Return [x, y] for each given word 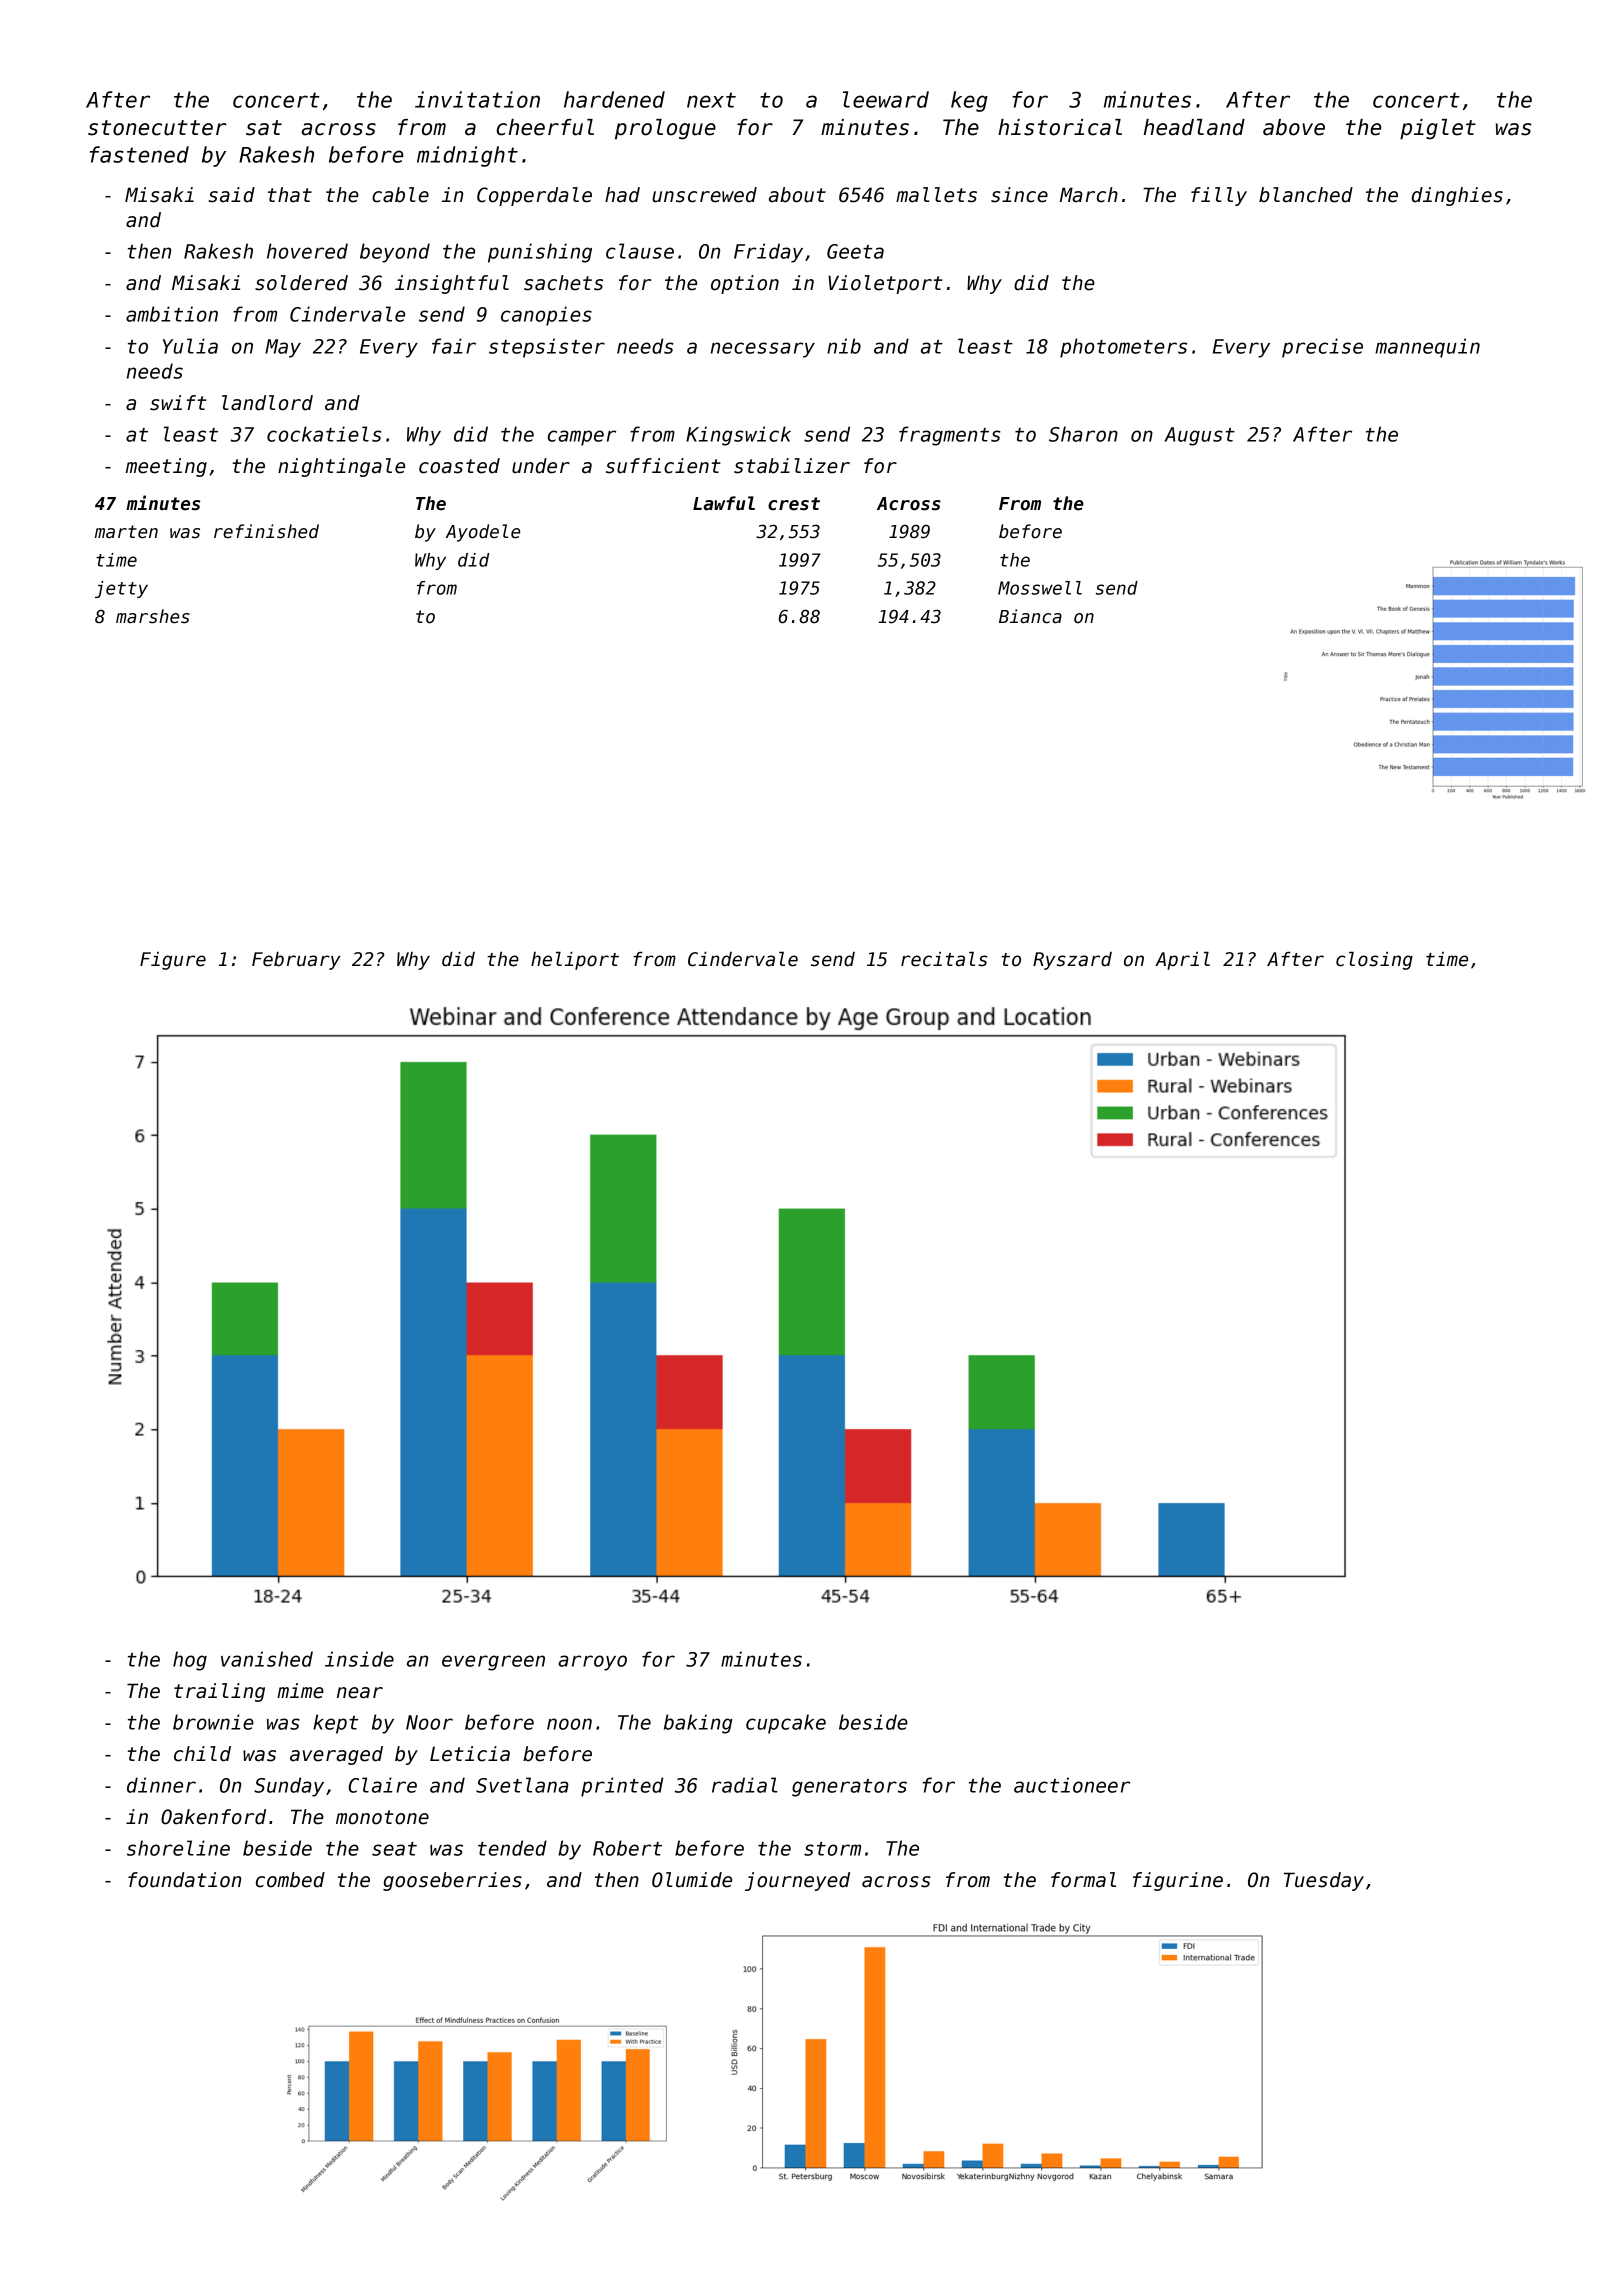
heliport [575, 961]
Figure [173, 961]
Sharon [1083, 434]
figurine [1178, 1881]
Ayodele [483, 533]
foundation [184, 1880]
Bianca [1030, 616]
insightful [452, 284]
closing [1374, 961]
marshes [153, 616]
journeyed [797, 1881]
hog [190, 1661]
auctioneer [1072, 1785]
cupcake [786, 1724]
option [745, 284]
